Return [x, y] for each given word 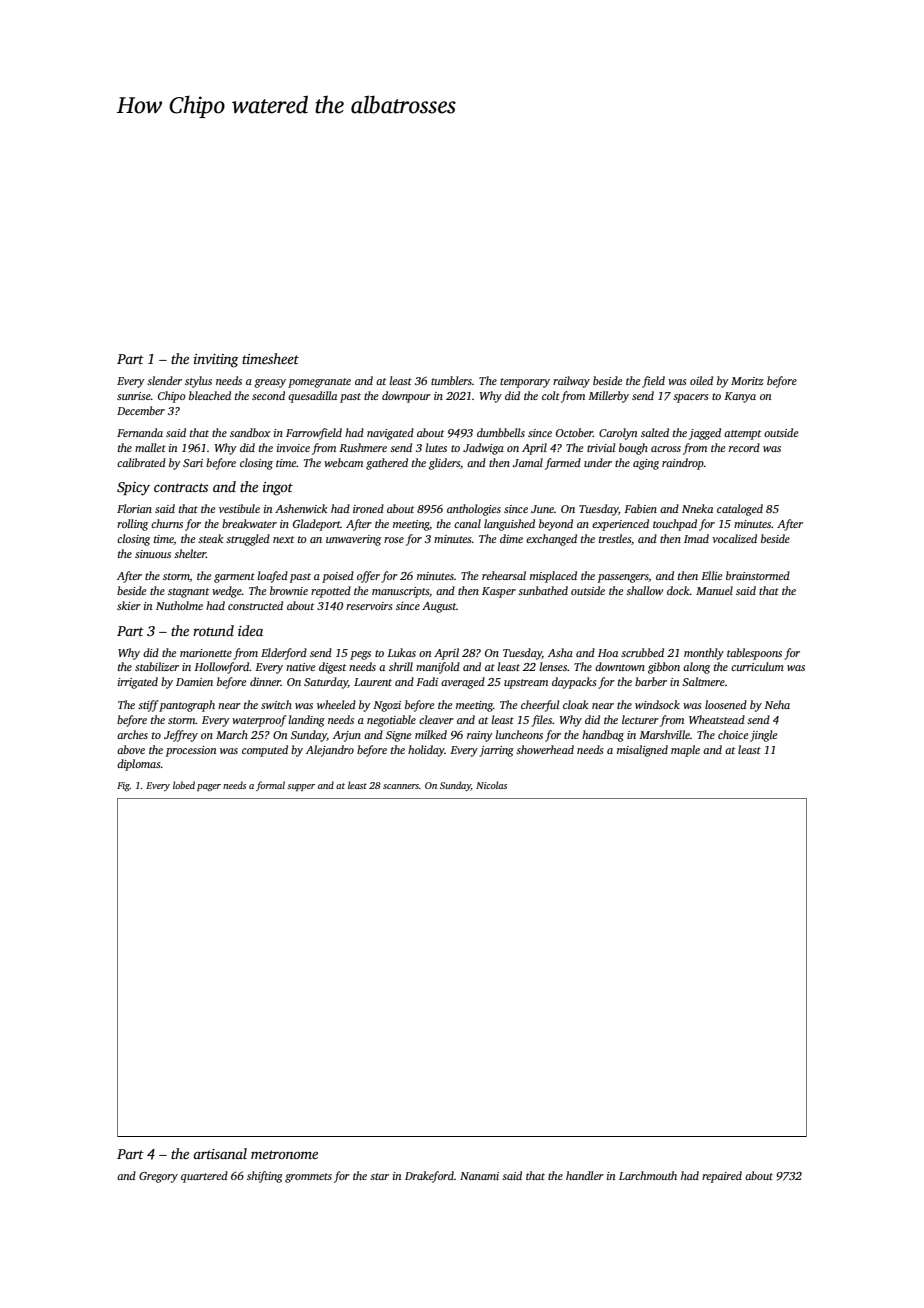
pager [209, 788]
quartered [204, 1177]
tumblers [451, 380]
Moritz [747, 381]
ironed [368, 508]
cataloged [740, 510]
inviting [216, 361]
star [379, 1176]
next [283, 539]
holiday [426, 751]
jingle [763, 736]
